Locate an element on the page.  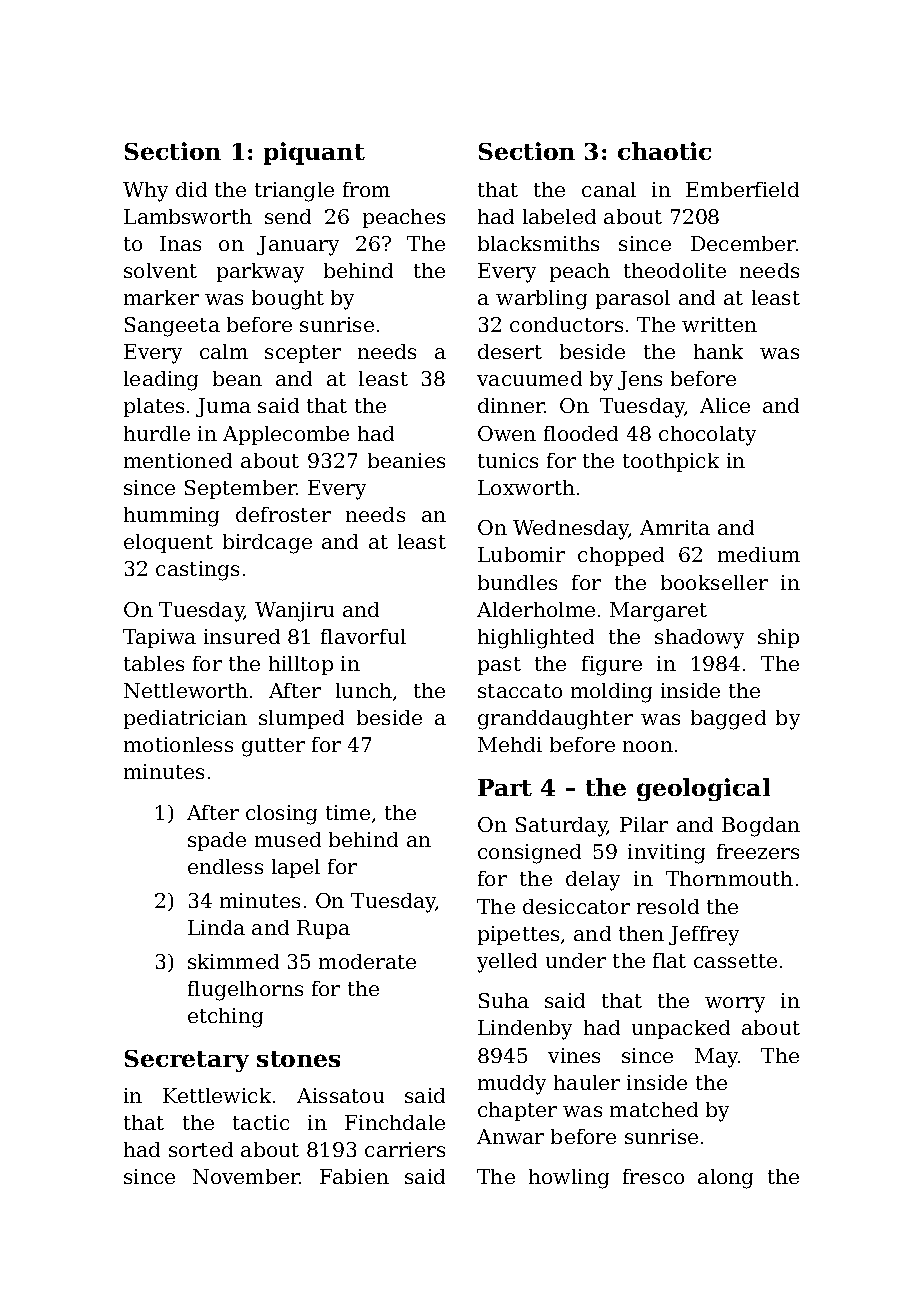
vacuumed is located at coordinates (529, 378).
